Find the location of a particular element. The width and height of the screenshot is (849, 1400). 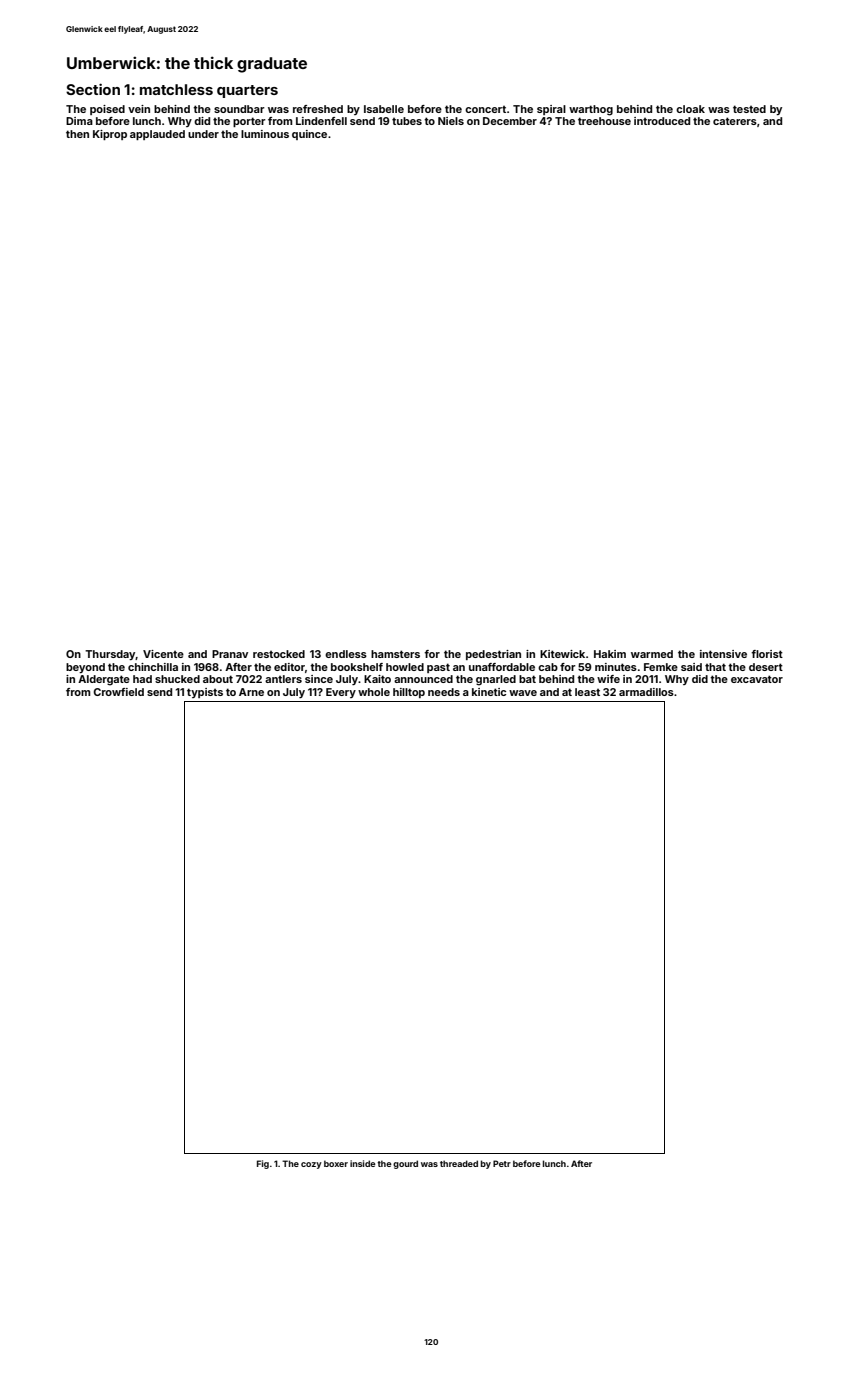

Fig is located at coordinates (263, 1164).
